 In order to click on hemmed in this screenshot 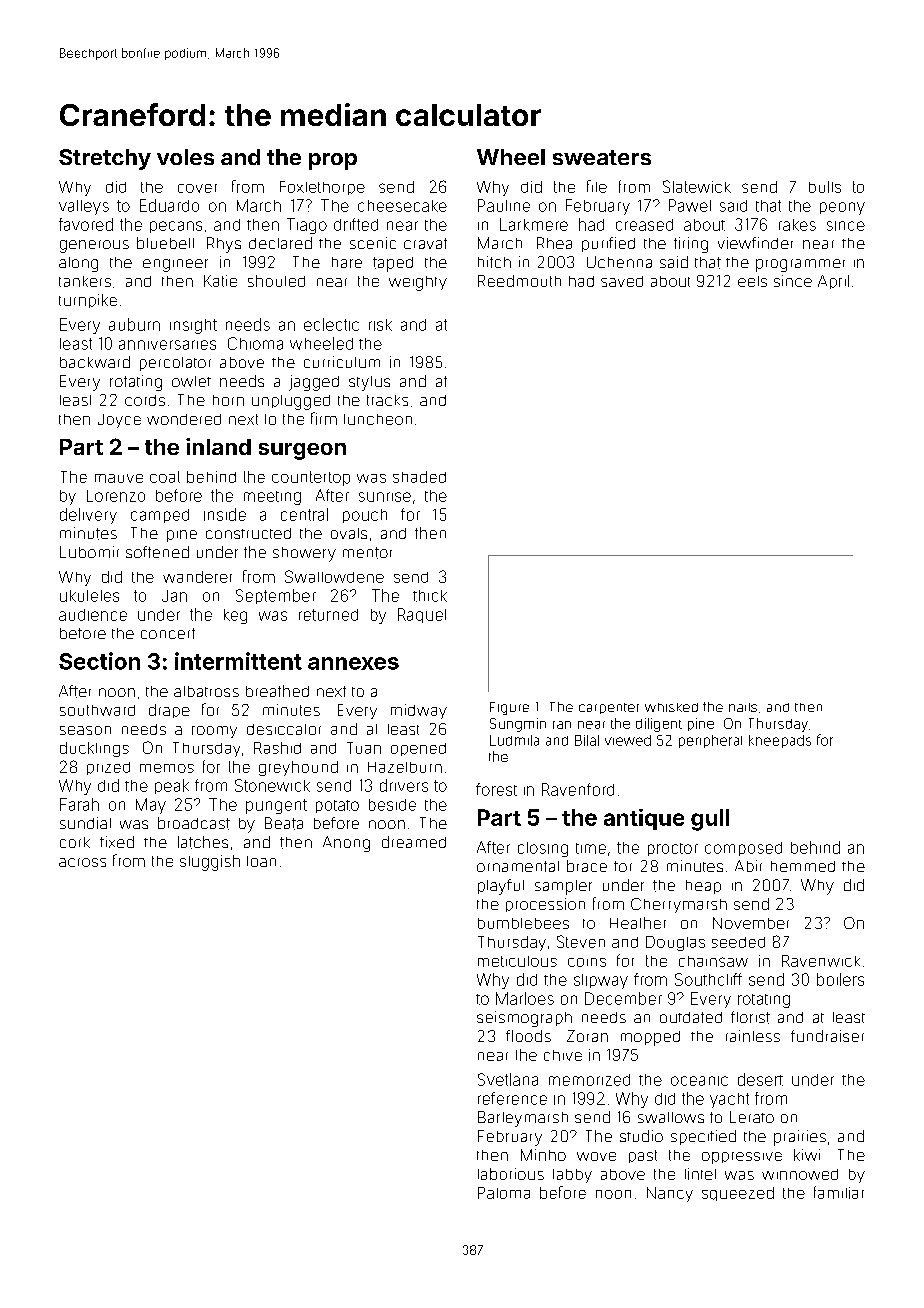, I will do `click(803, 866)`.
